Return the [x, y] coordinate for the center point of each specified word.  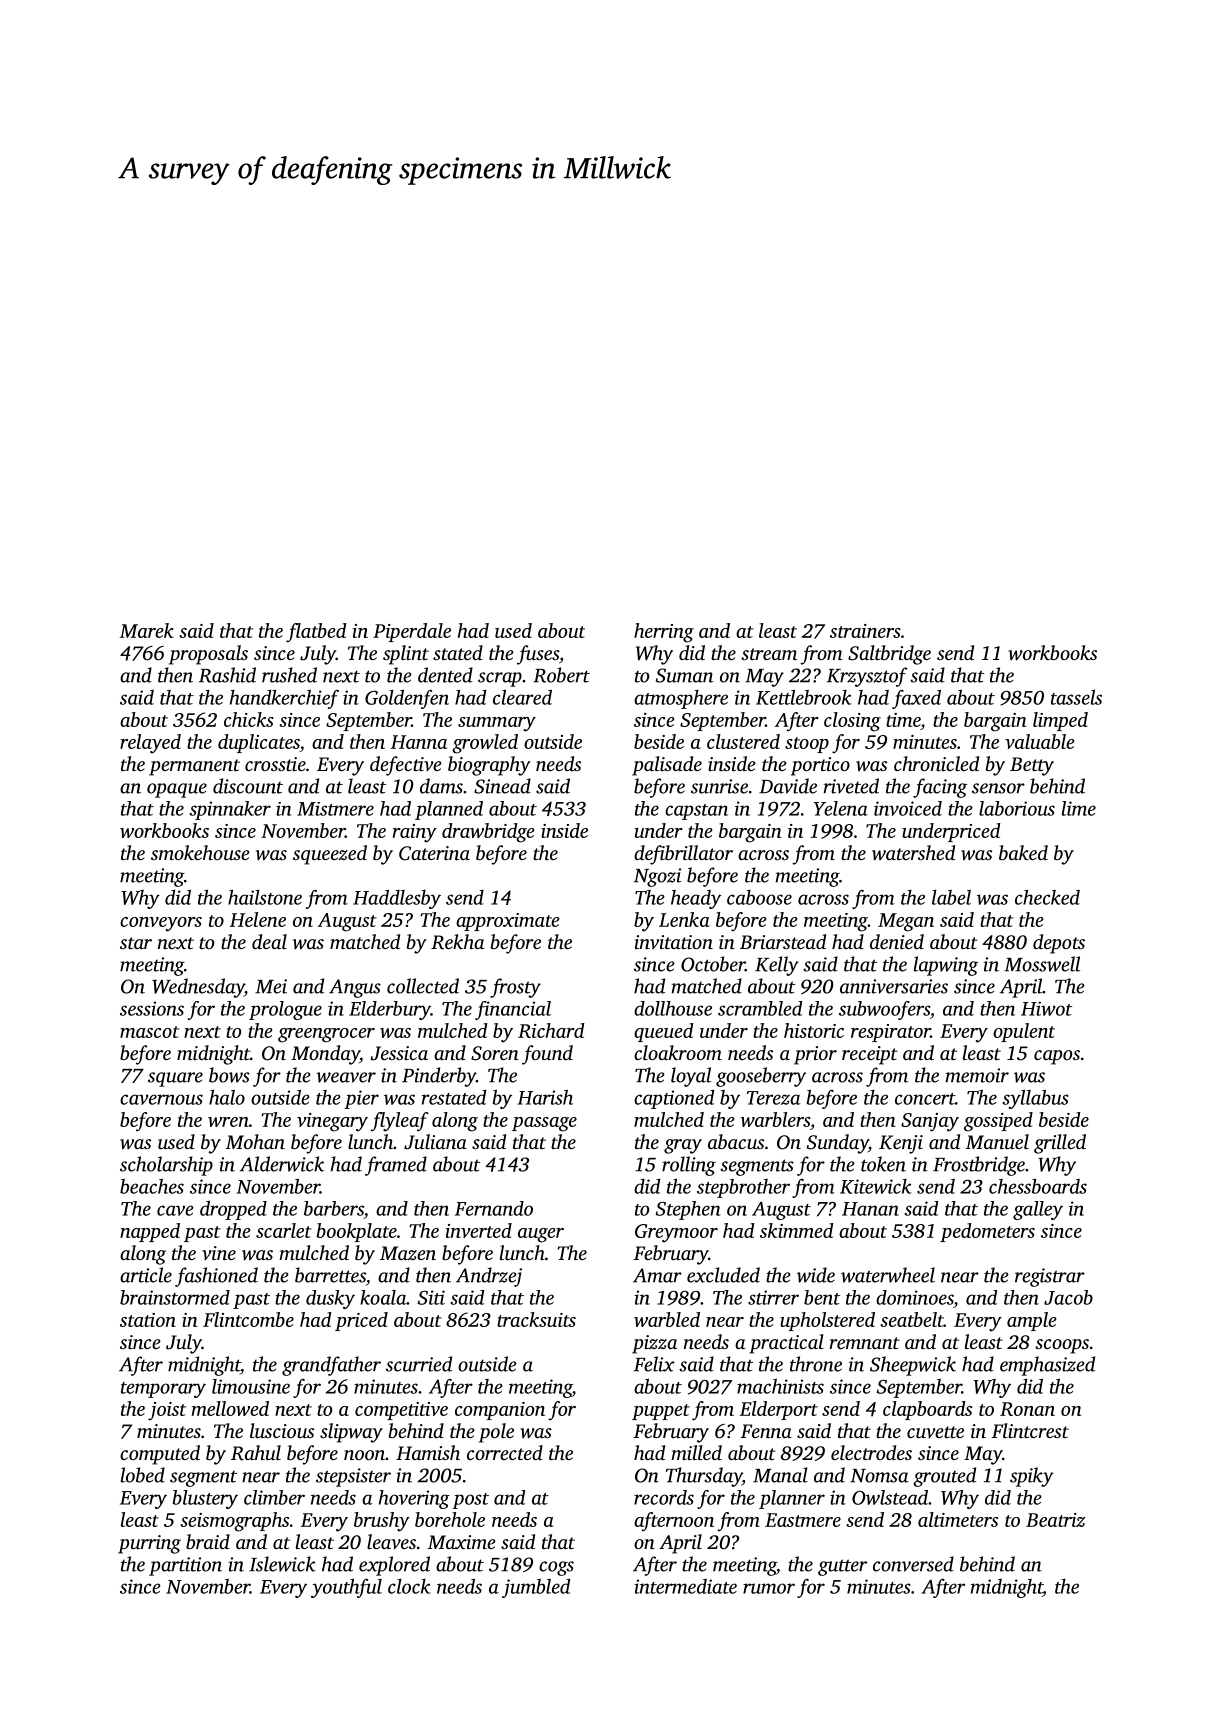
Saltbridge [889, 655]
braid [208, 1541]
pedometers [987, 1232]
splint [406, 655]
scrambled [760, 1008]
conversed [913, 1564]
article [146, 1275]
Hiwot [1046, 1008]
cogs [556, 1568]
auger [541, 1235]
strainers [865, 631]
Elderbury [390, 1010]
